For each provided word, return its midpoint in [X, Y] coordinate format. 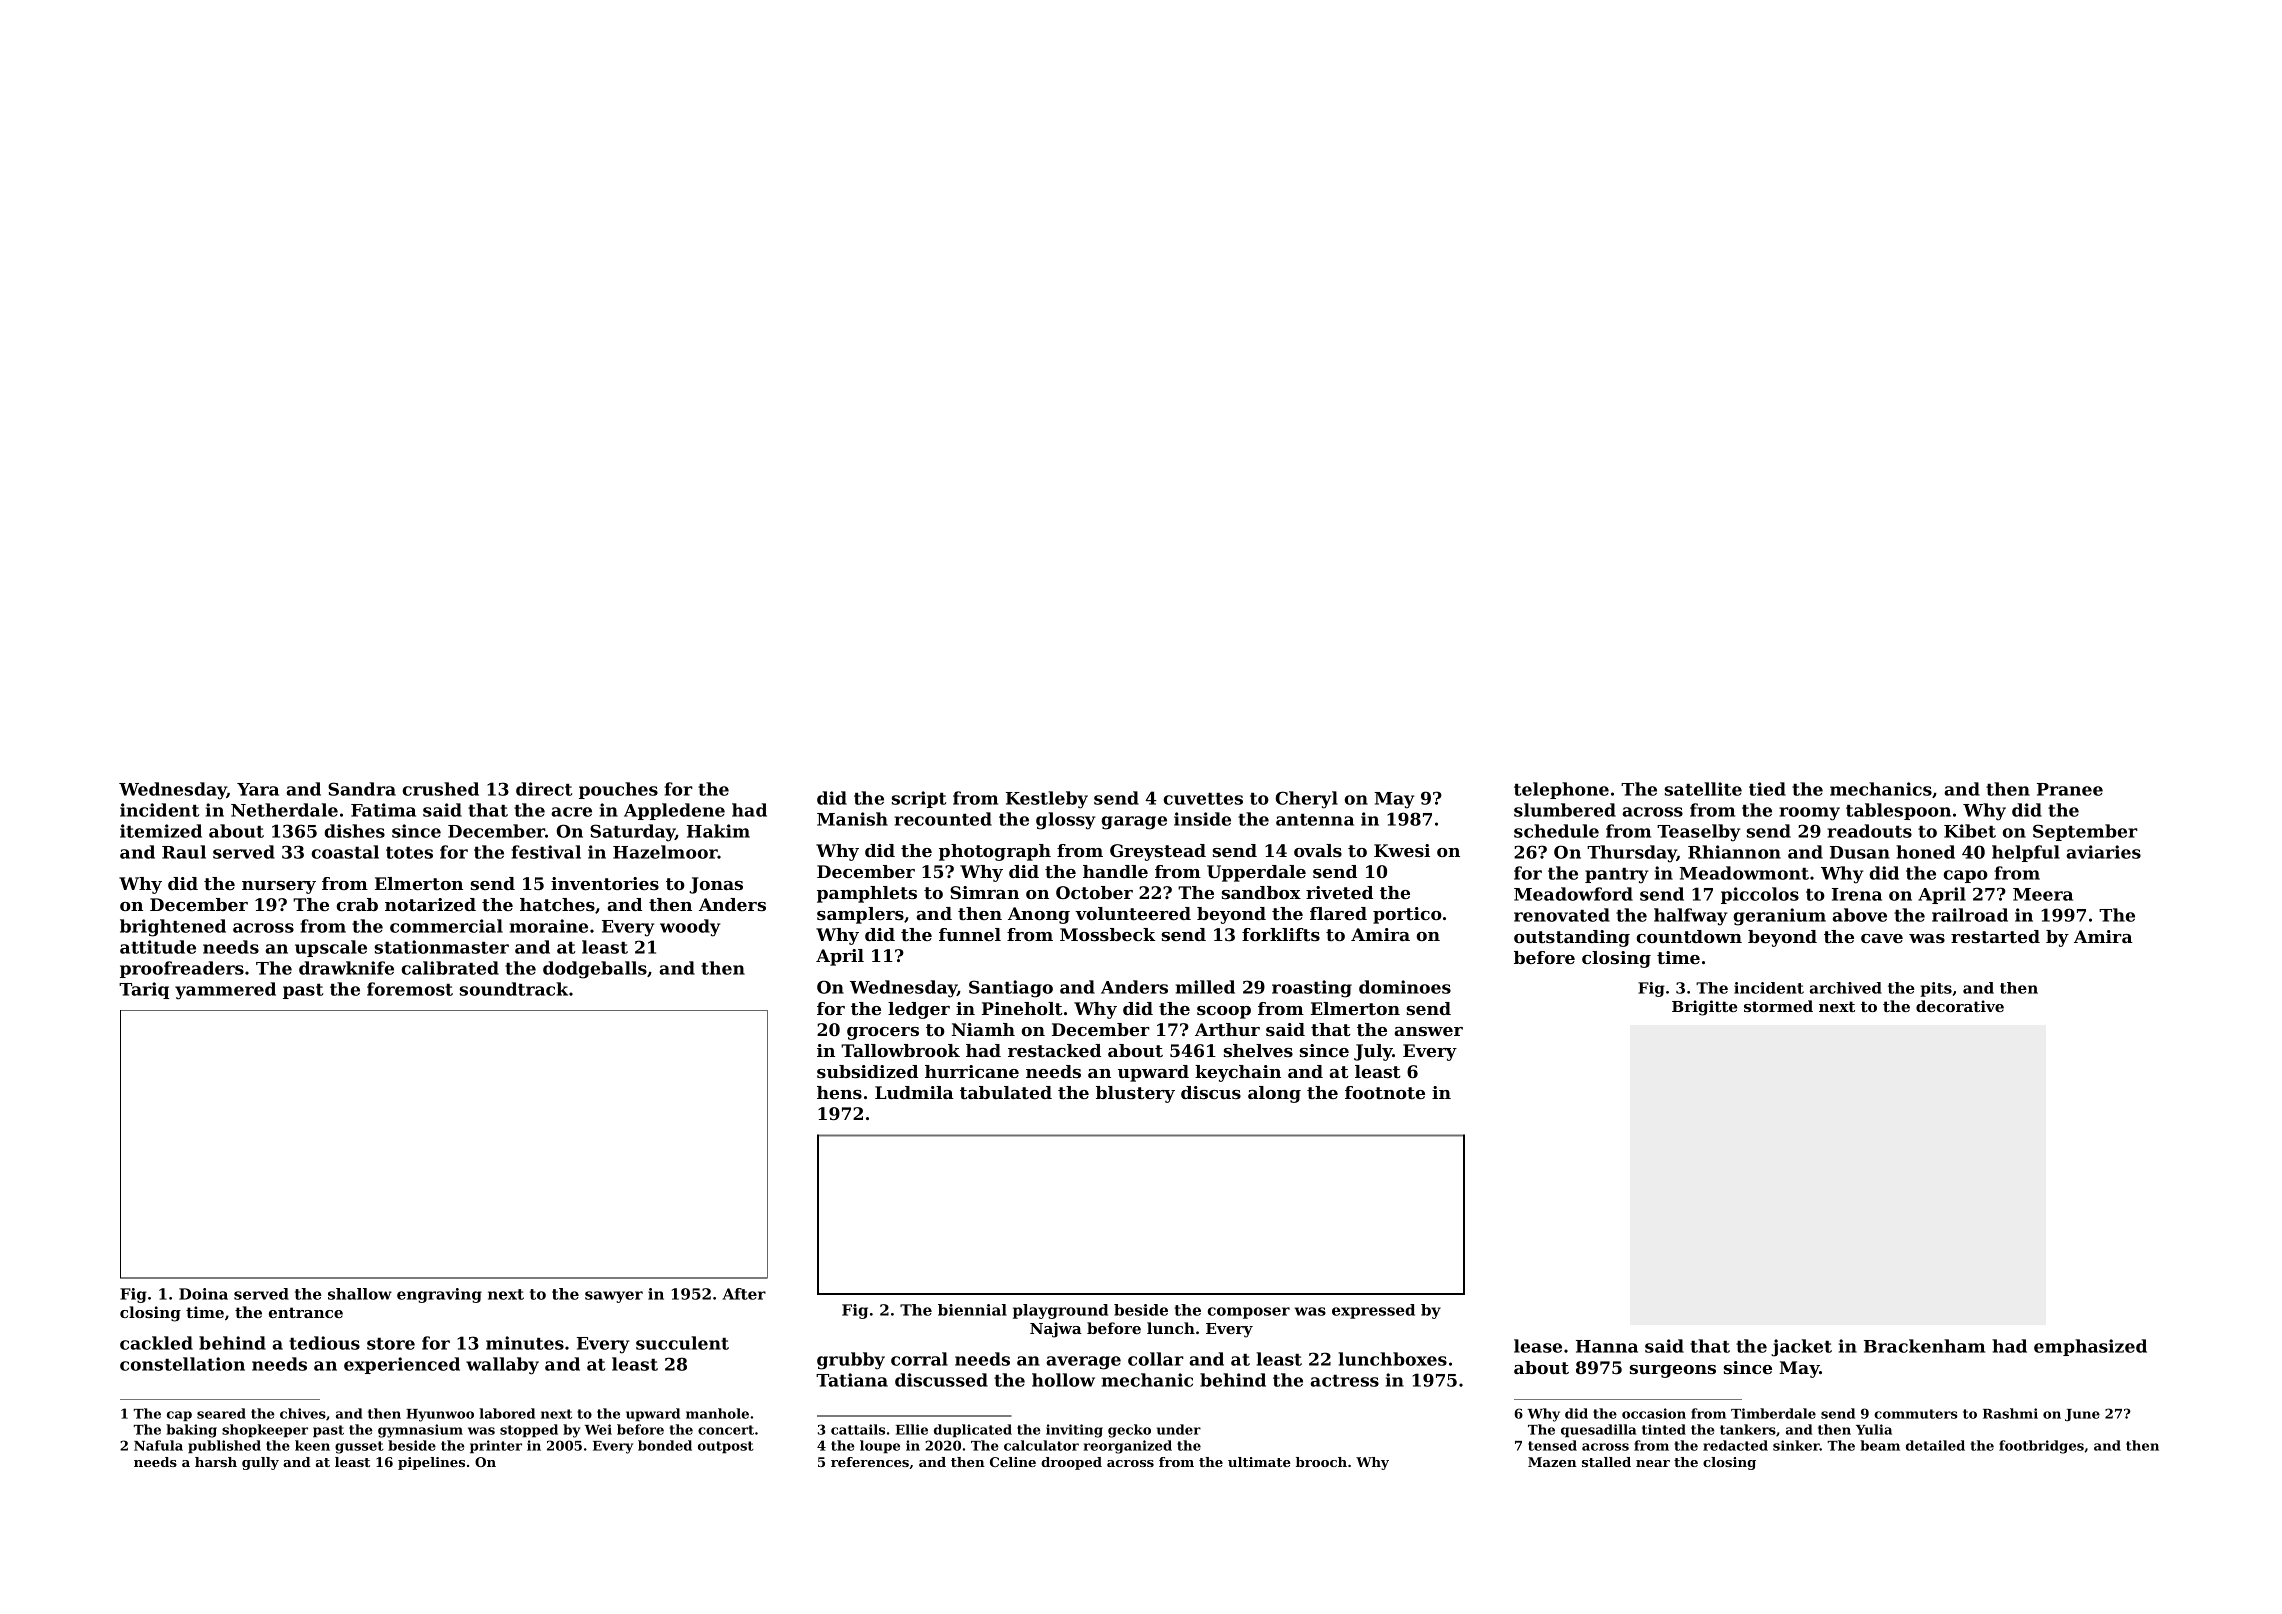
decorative [1960, 1006]
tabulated [1006, 1092]
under [1179, 1429]
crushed [440, 789]
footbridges [2041, 1447]
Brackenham [1924, 1346]
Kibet [1970, 831]
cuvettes [1203, 799]
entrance [306, 1312]
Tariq [144, 990]
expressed [1373, 1311]
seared [221, 1413]
